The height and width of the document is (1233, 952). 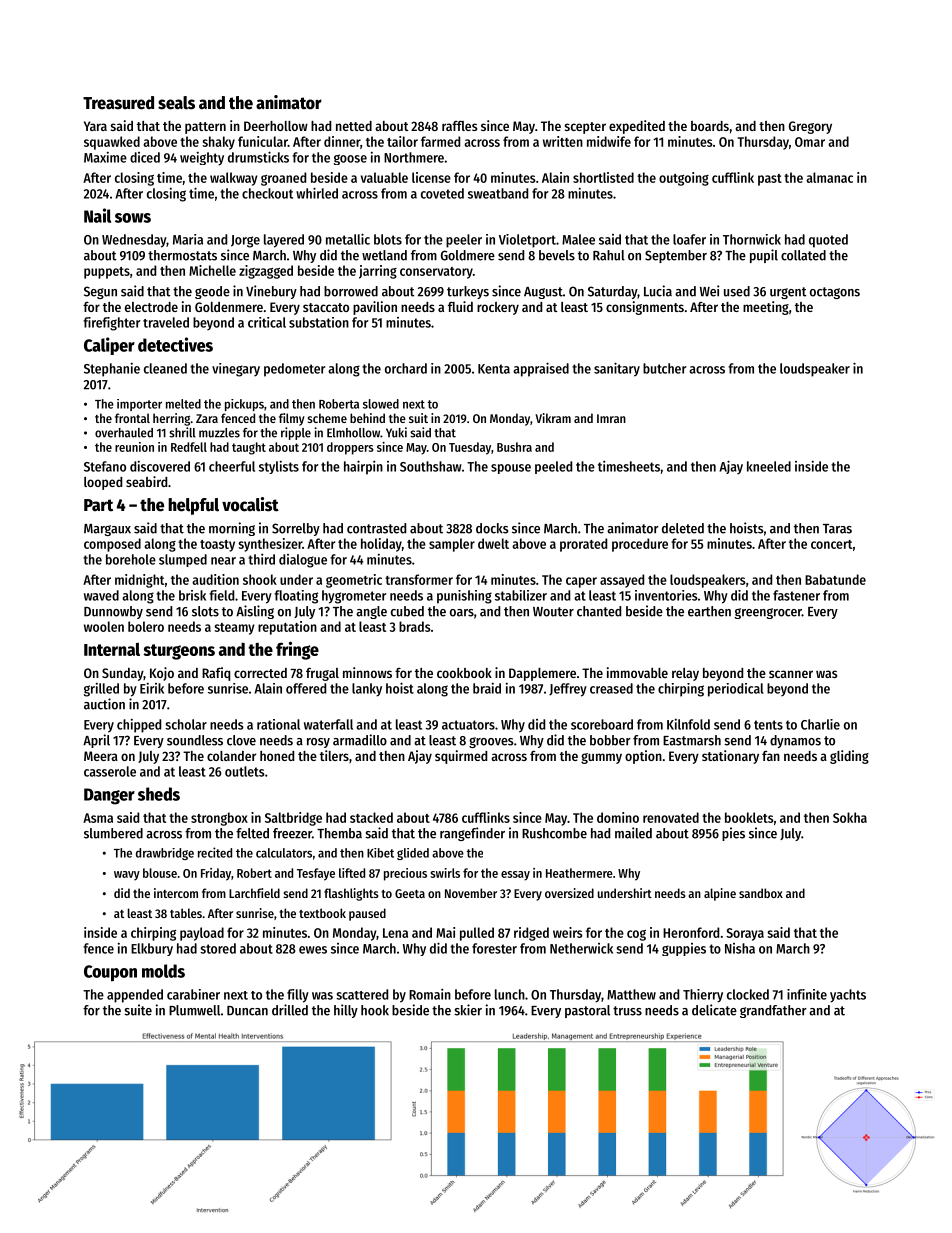 I want to click on midwife, so click(x=609, y=141).
